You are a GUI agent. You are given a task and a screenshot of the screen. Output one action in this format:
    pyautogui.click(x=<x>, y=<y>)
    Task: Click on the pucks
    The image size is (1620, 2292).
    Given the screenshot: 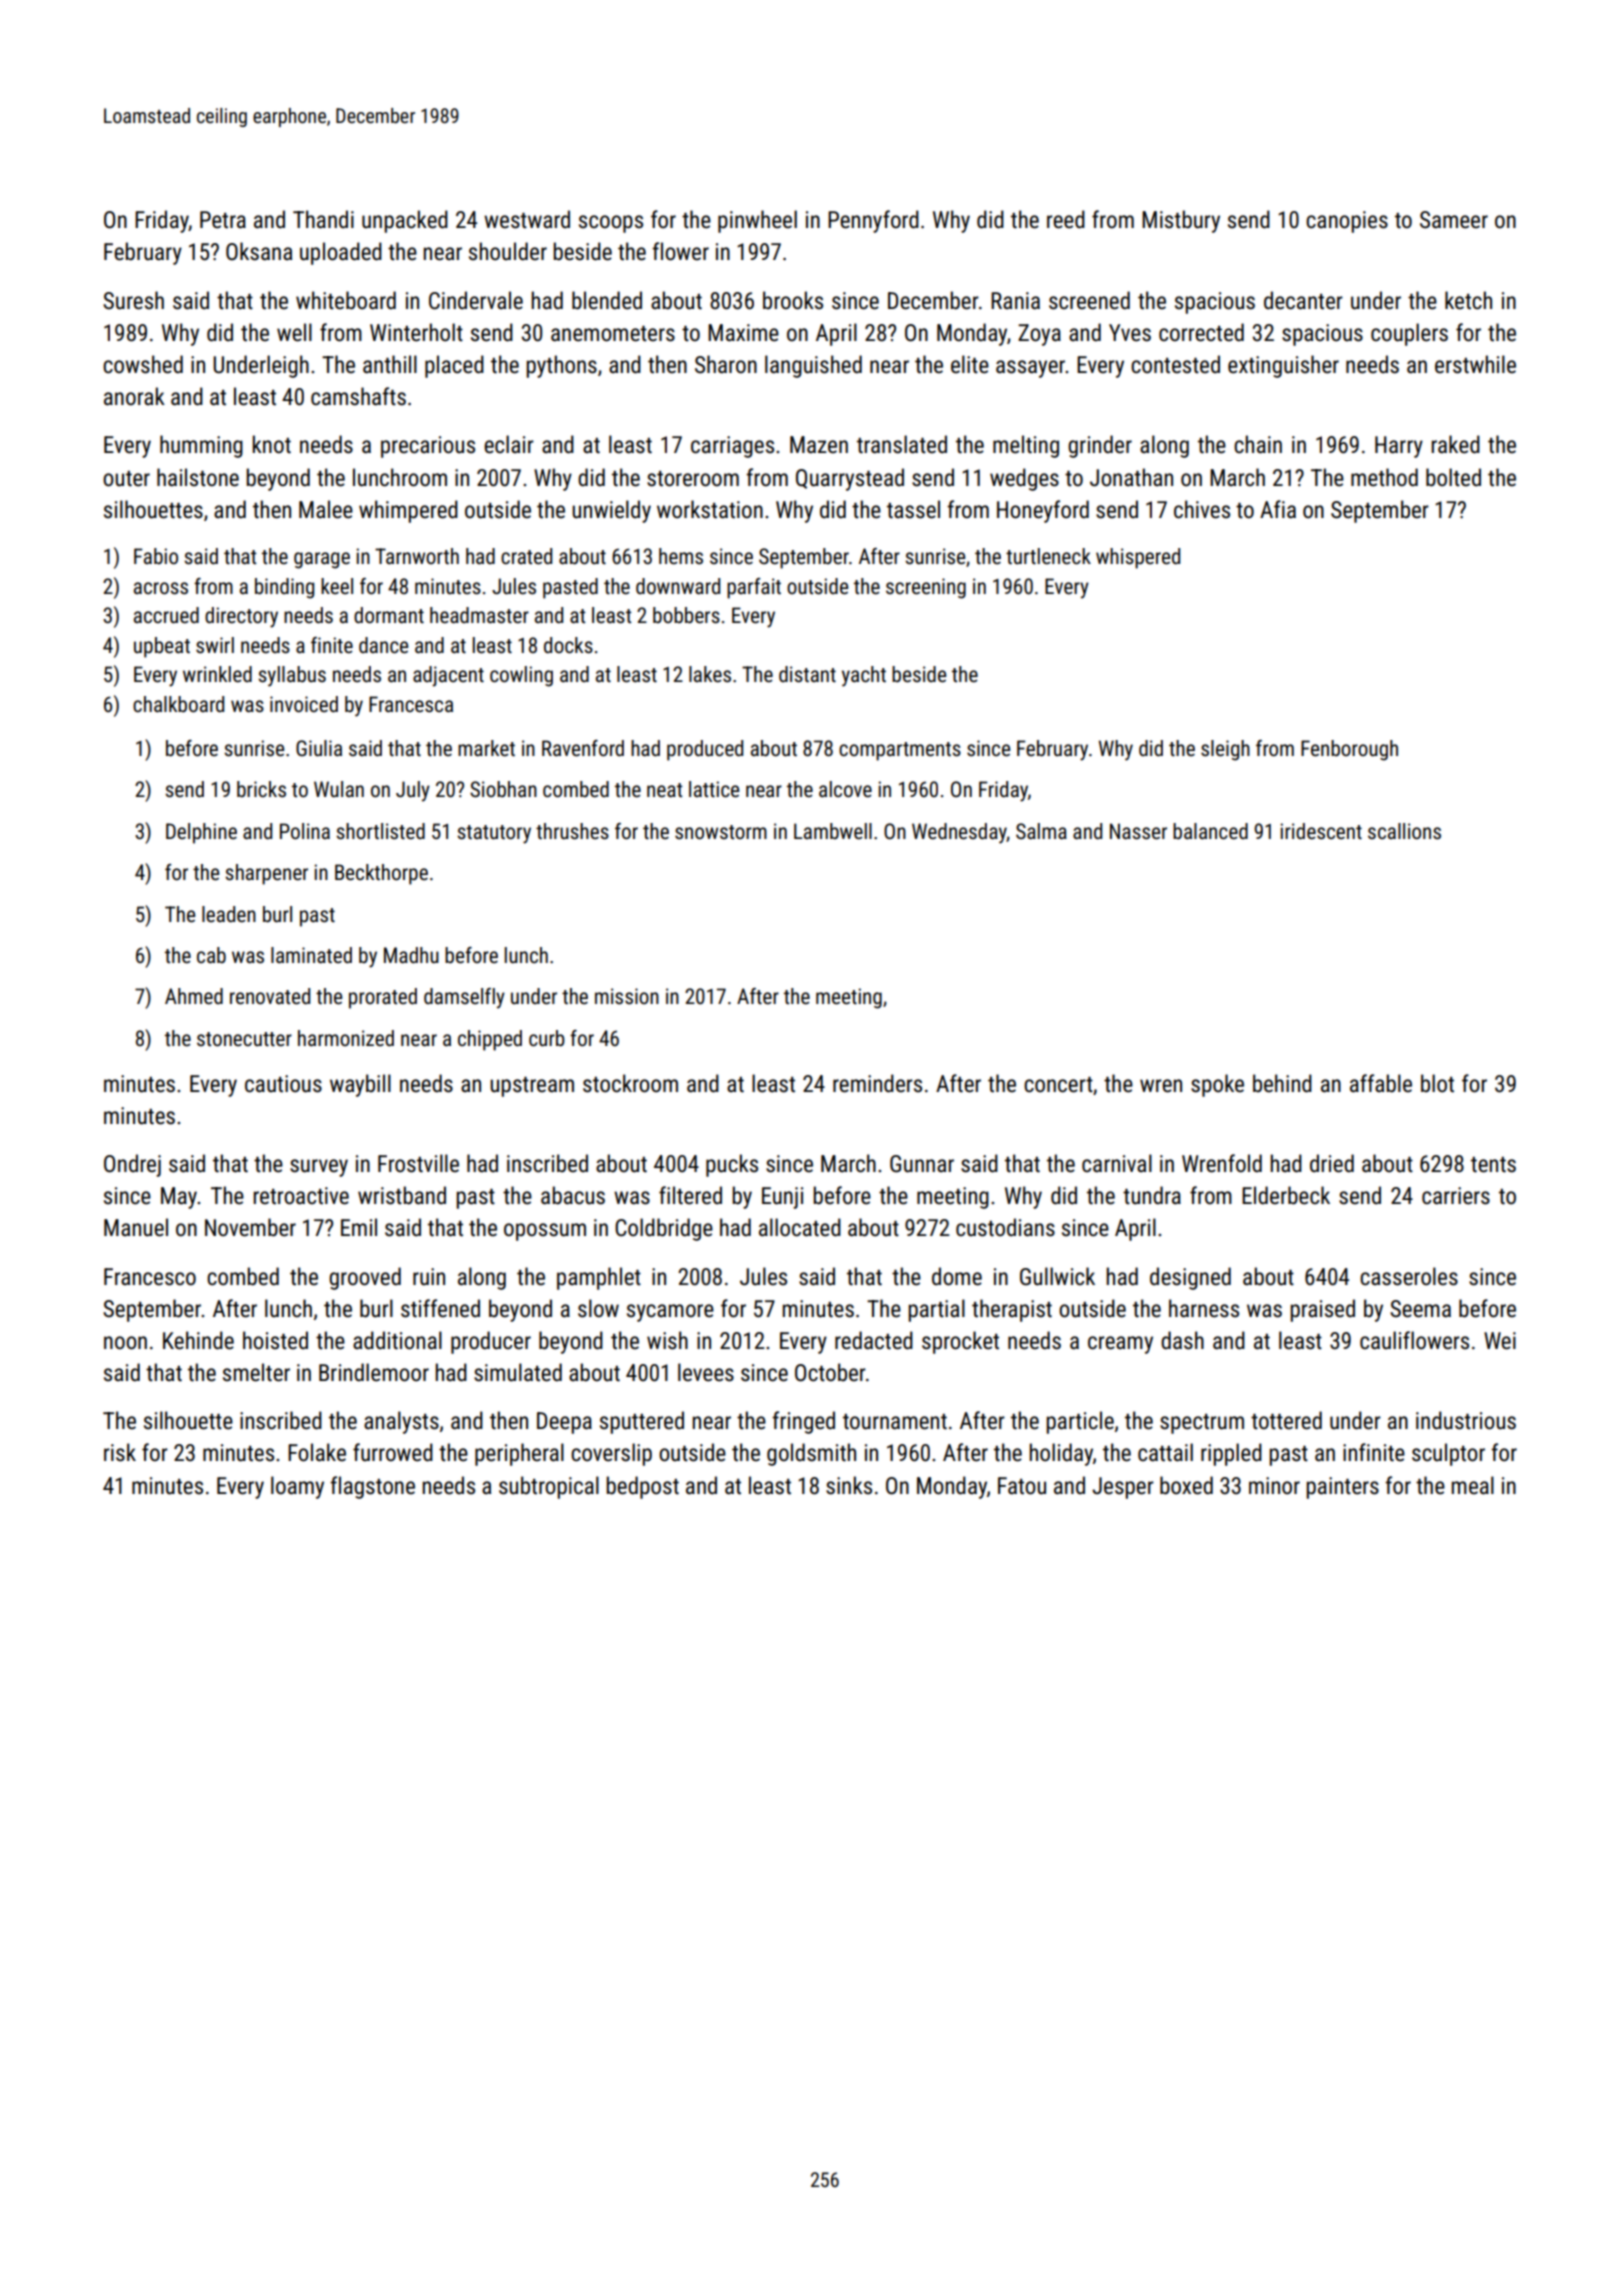 What is the action you would take?
    pyautogui.click(x=732, y=1165)
